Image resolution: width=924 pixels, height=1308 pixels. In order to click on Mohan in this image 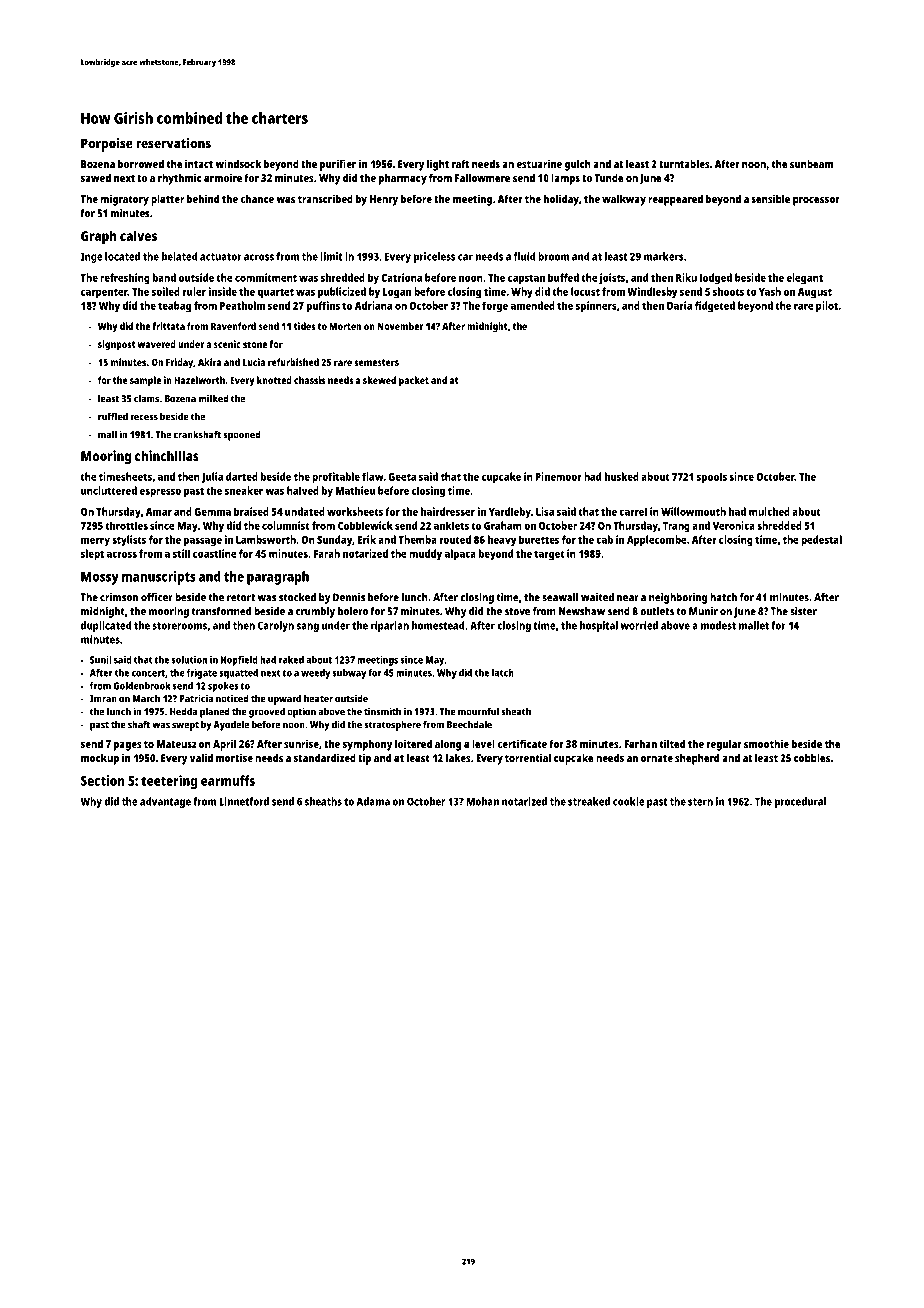, I will do `click(482, 801)`.
